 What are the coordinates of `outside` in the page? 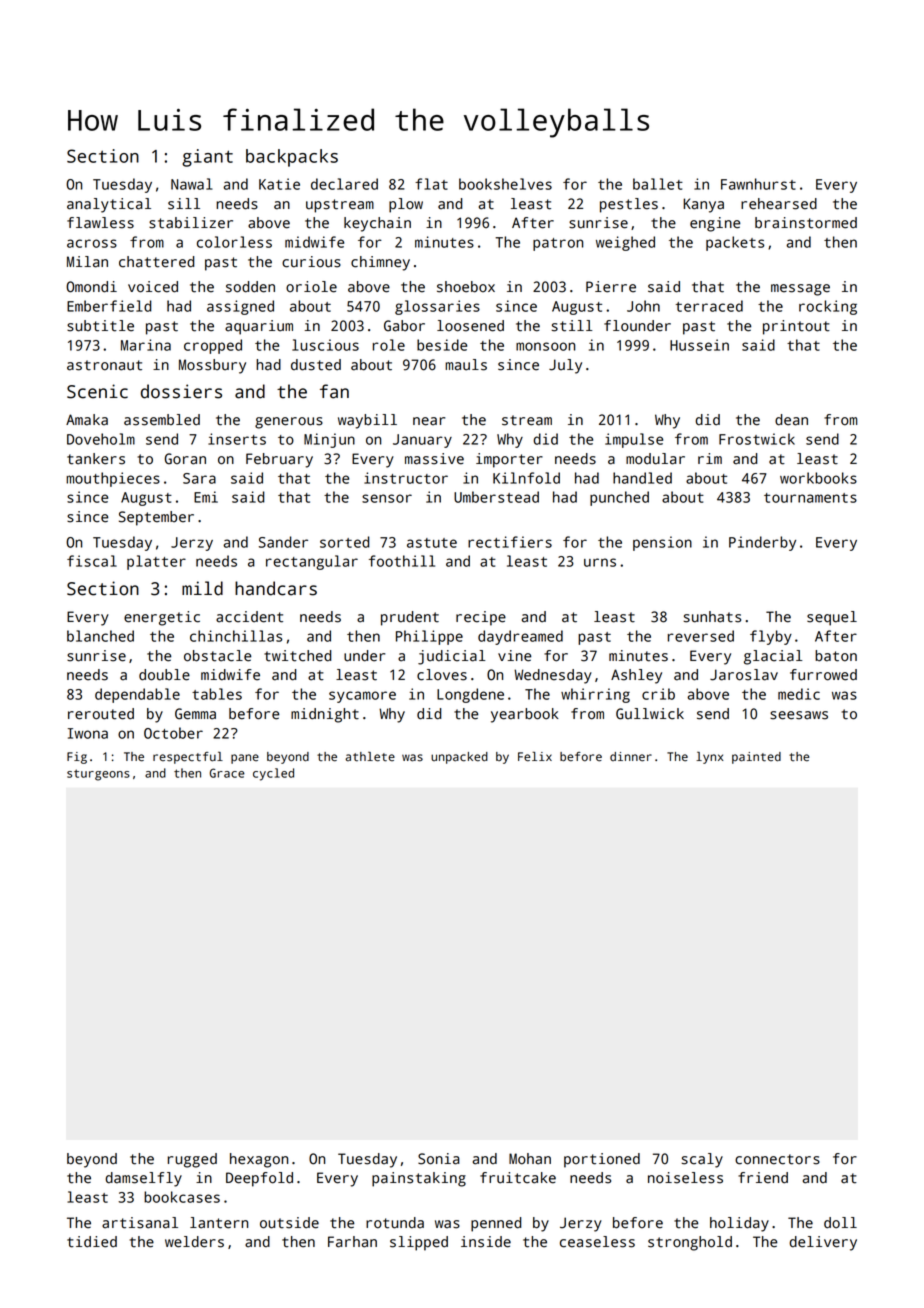 It's located at (289, 1223).
